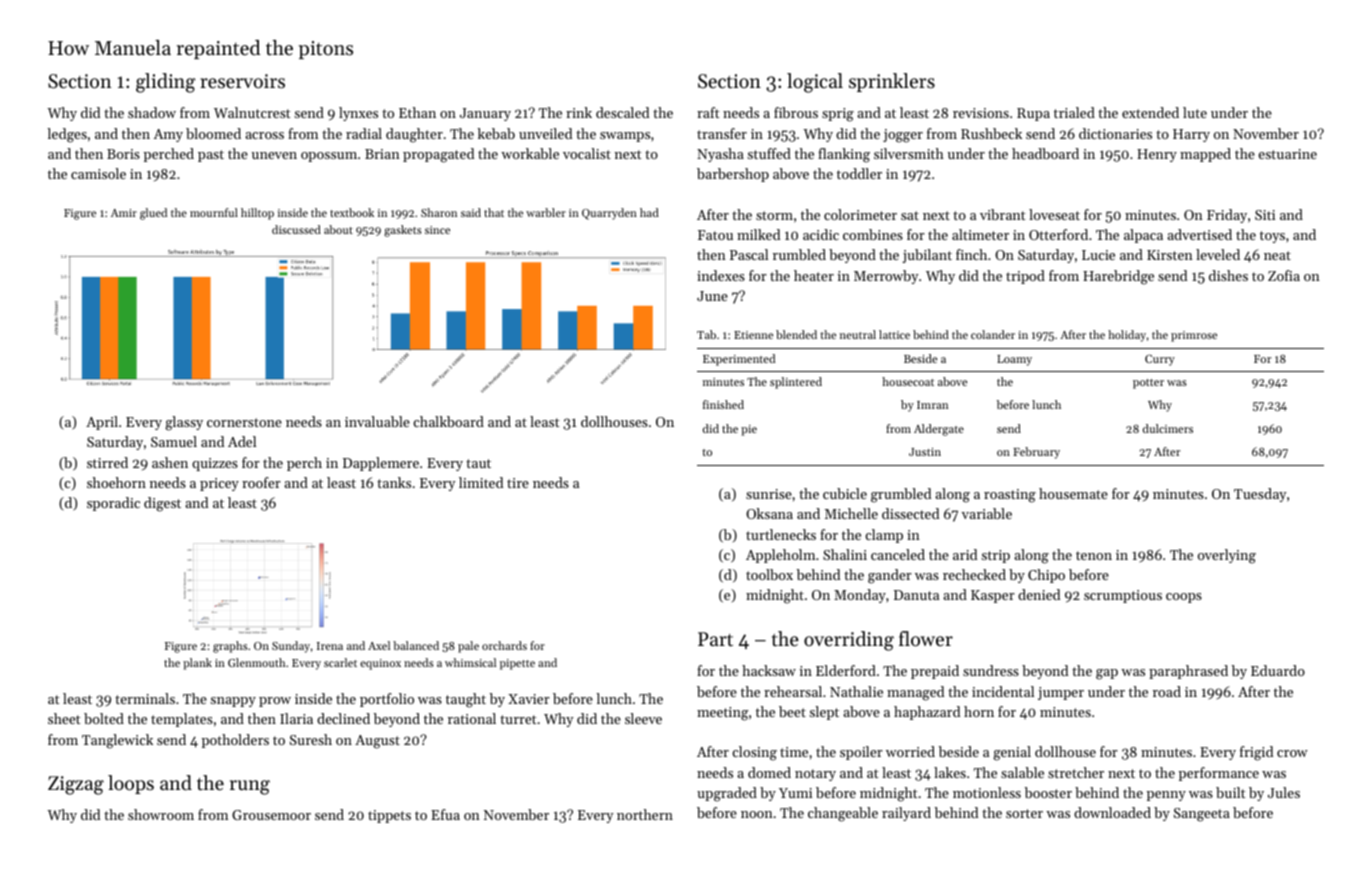  I want to click on Tanglewick, so click(117, 741).
